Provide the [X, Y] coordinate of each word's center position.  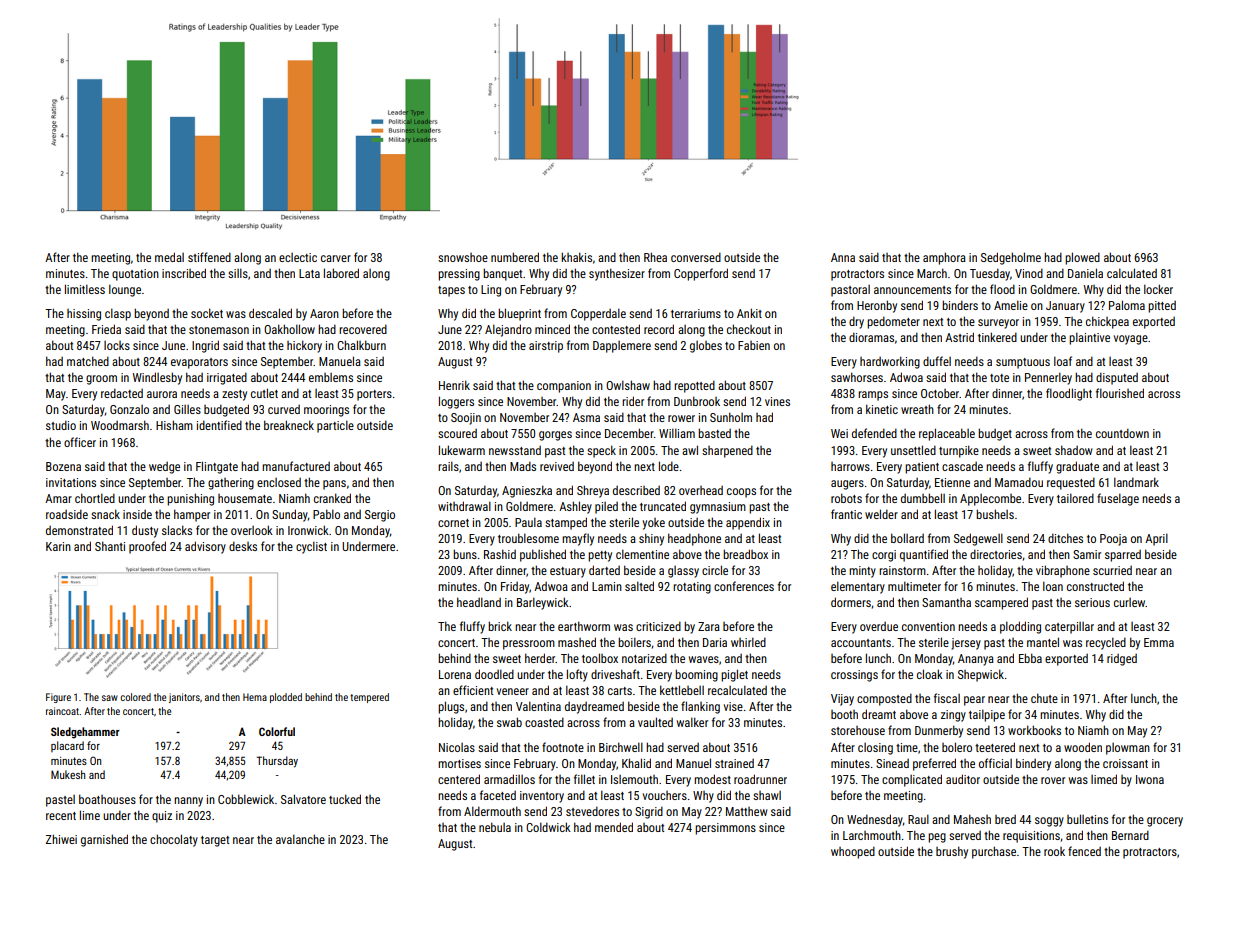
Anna [843, 257]
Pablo [326, 514]
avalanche [300, 839]
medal [169, 257]
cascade [962, 466]
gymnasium [718, 508]
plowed [1082, 258]
